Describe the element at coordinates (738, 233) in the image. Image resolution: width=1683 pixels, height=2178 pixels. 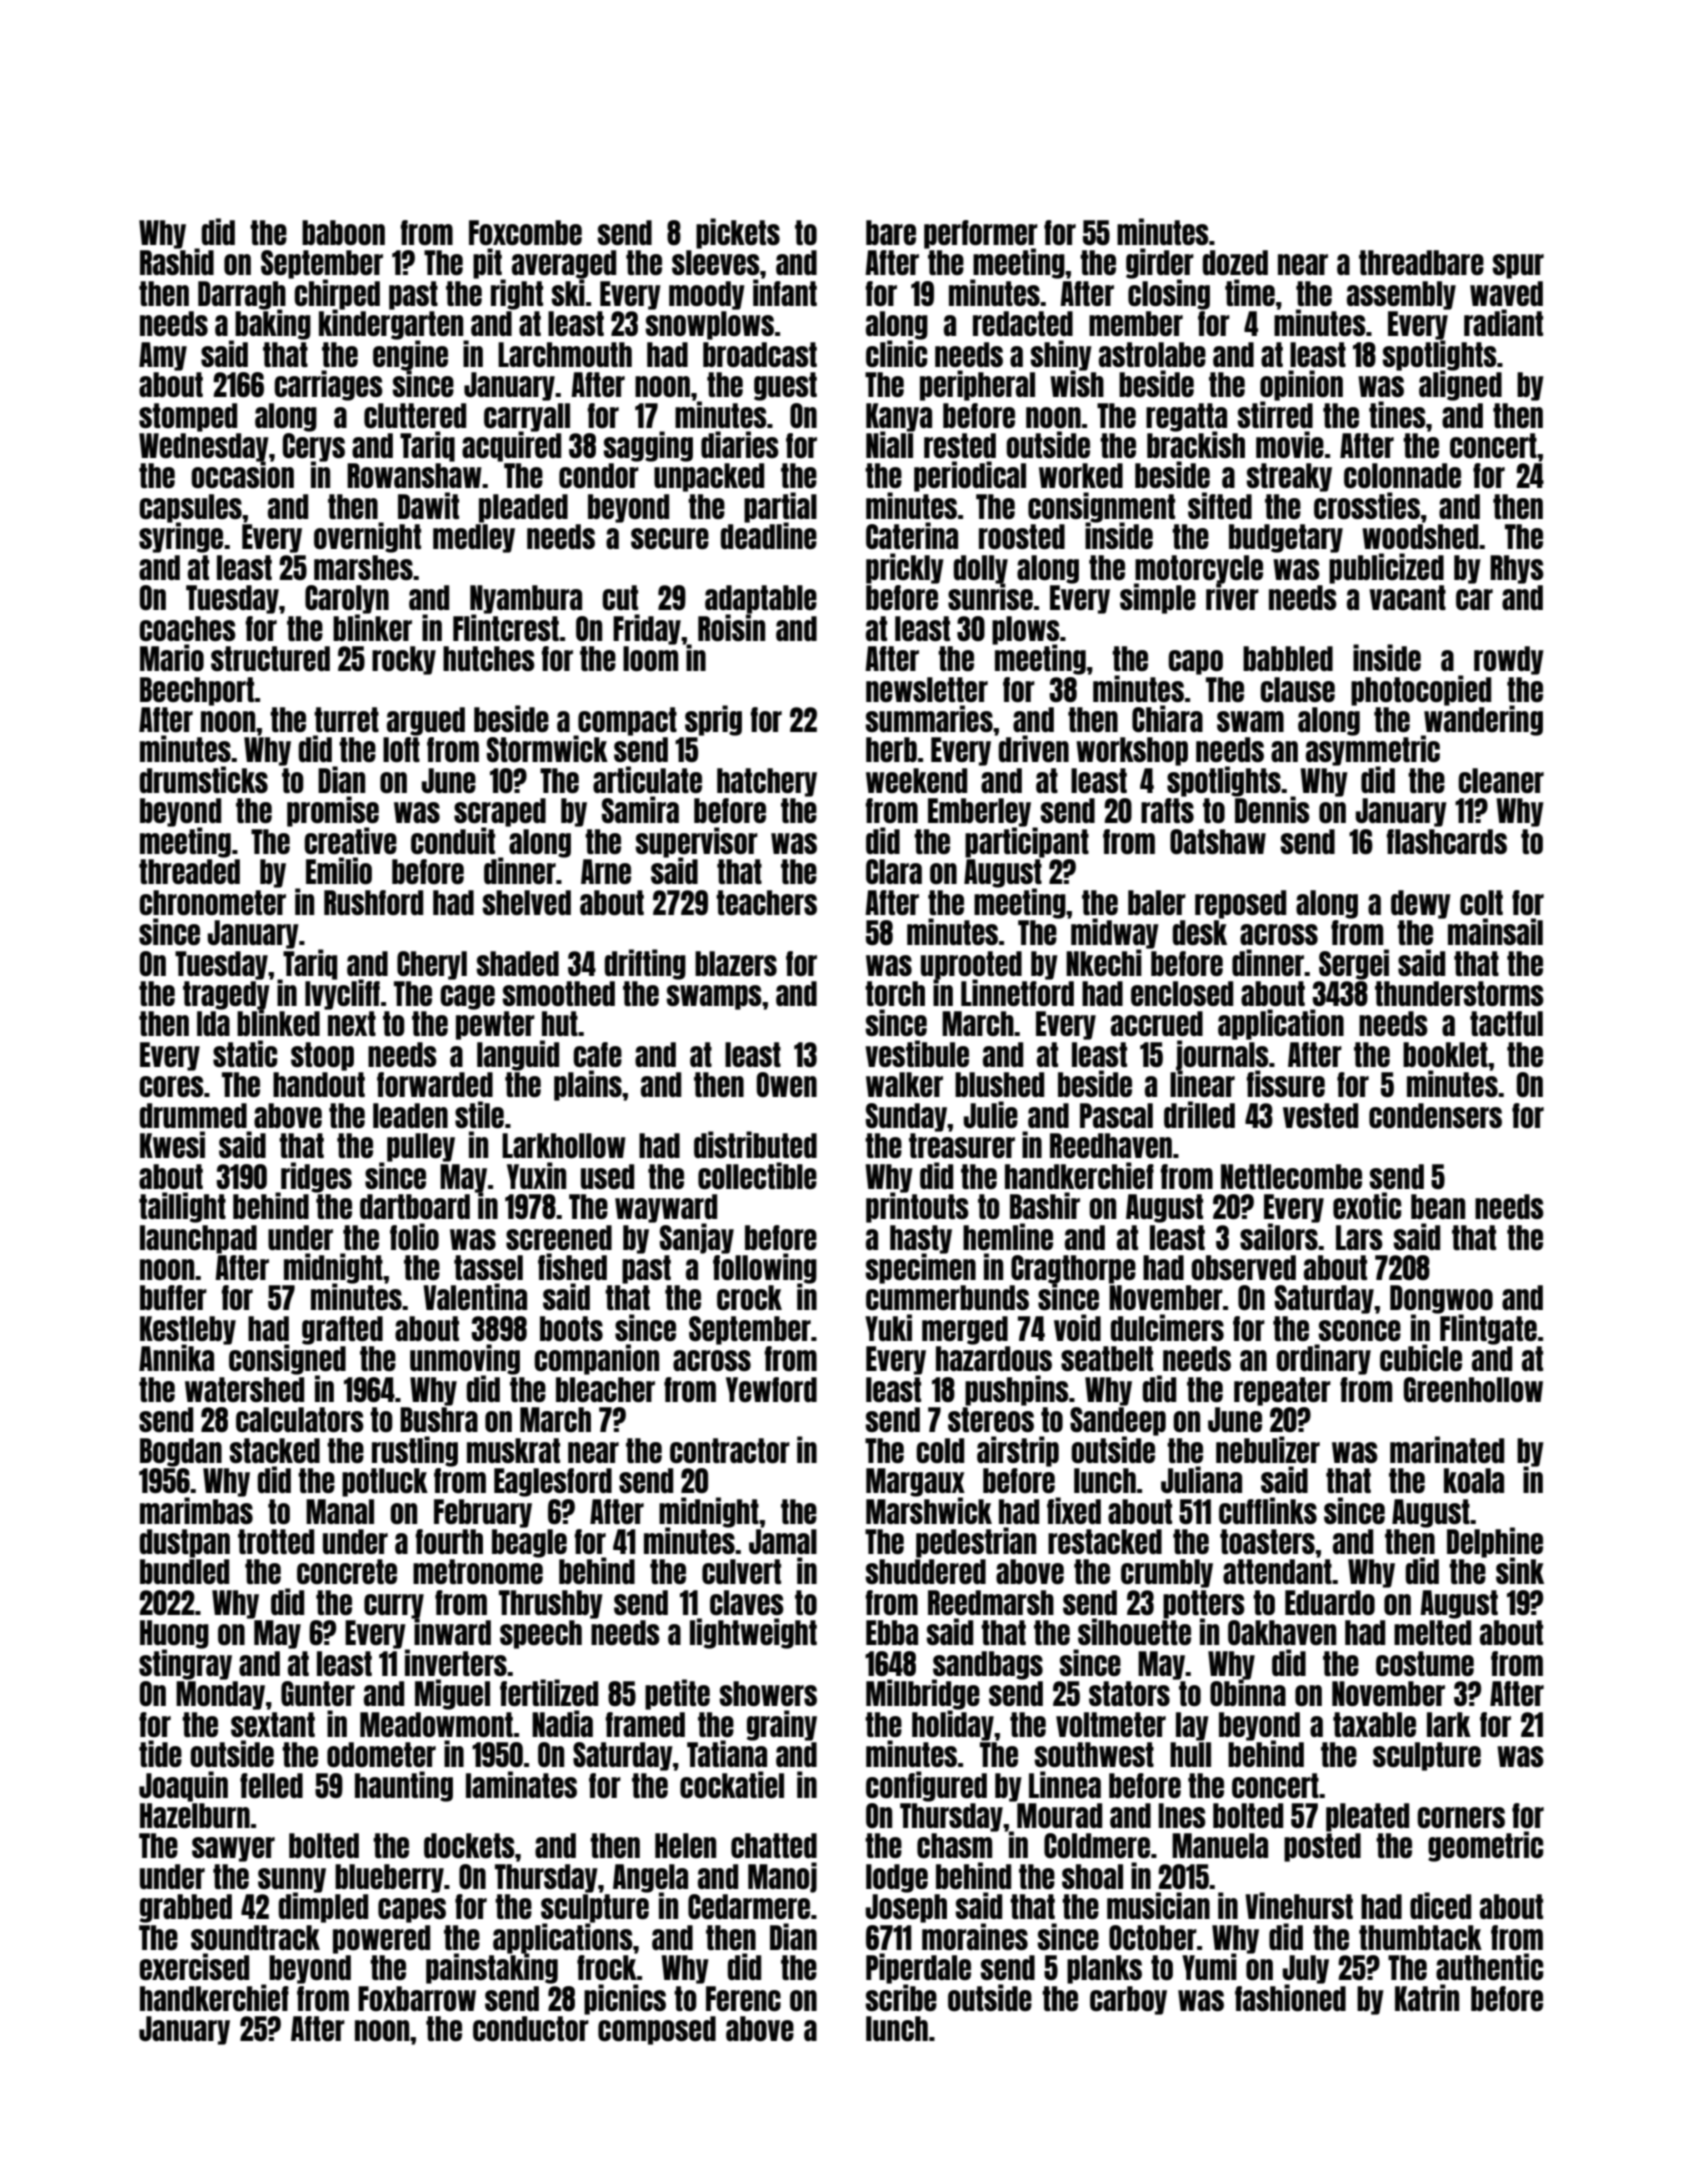
I see `pickets` at that location.
